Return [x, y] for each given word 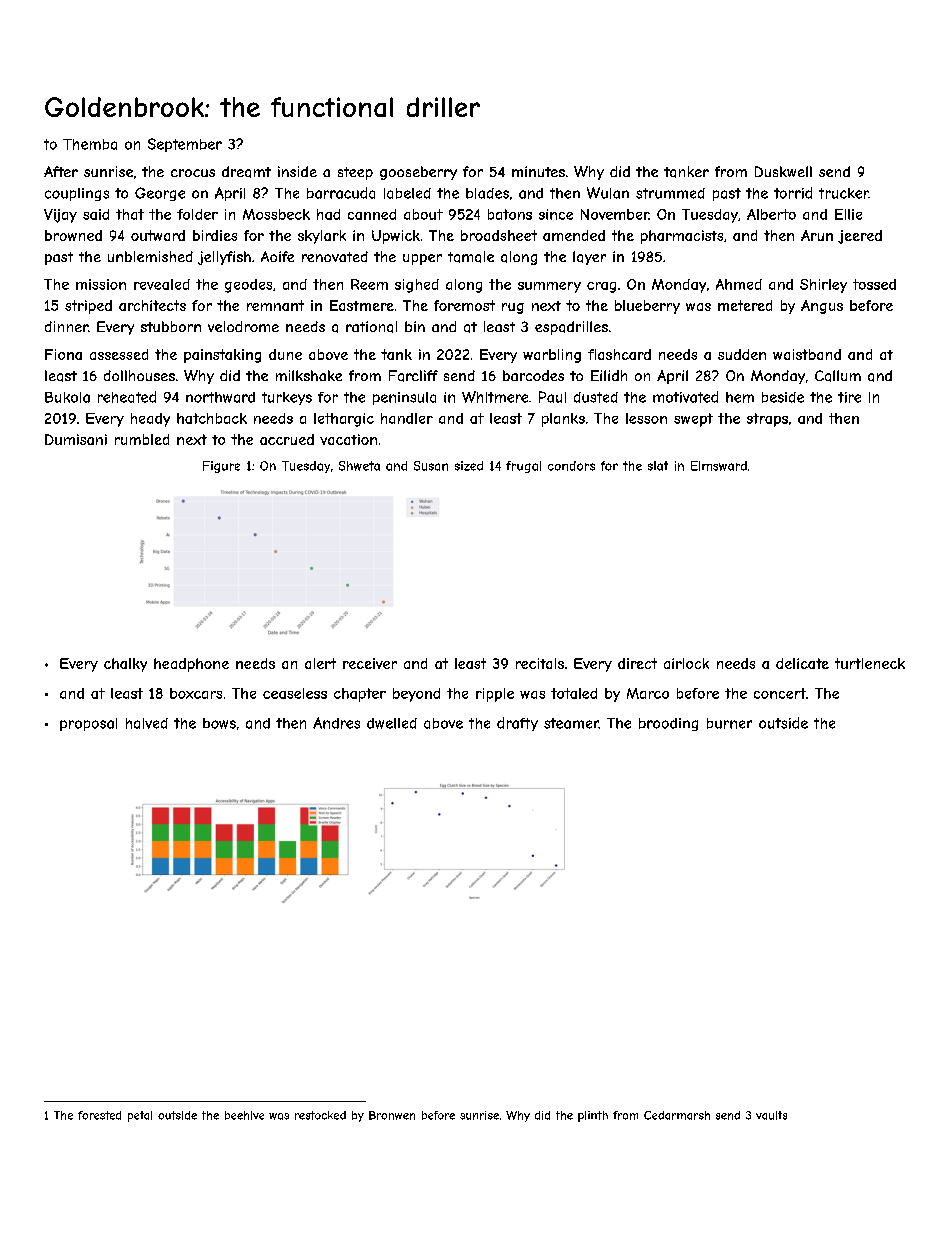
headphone [191, 665]
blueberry [647, 307]
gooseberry [418, 173]
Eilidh [609, 375]
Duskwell [783, 171]
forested [99, 1115]
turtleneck [870, 663]
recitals [540, 663]
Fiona [63, 354]
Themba [90, 144]
